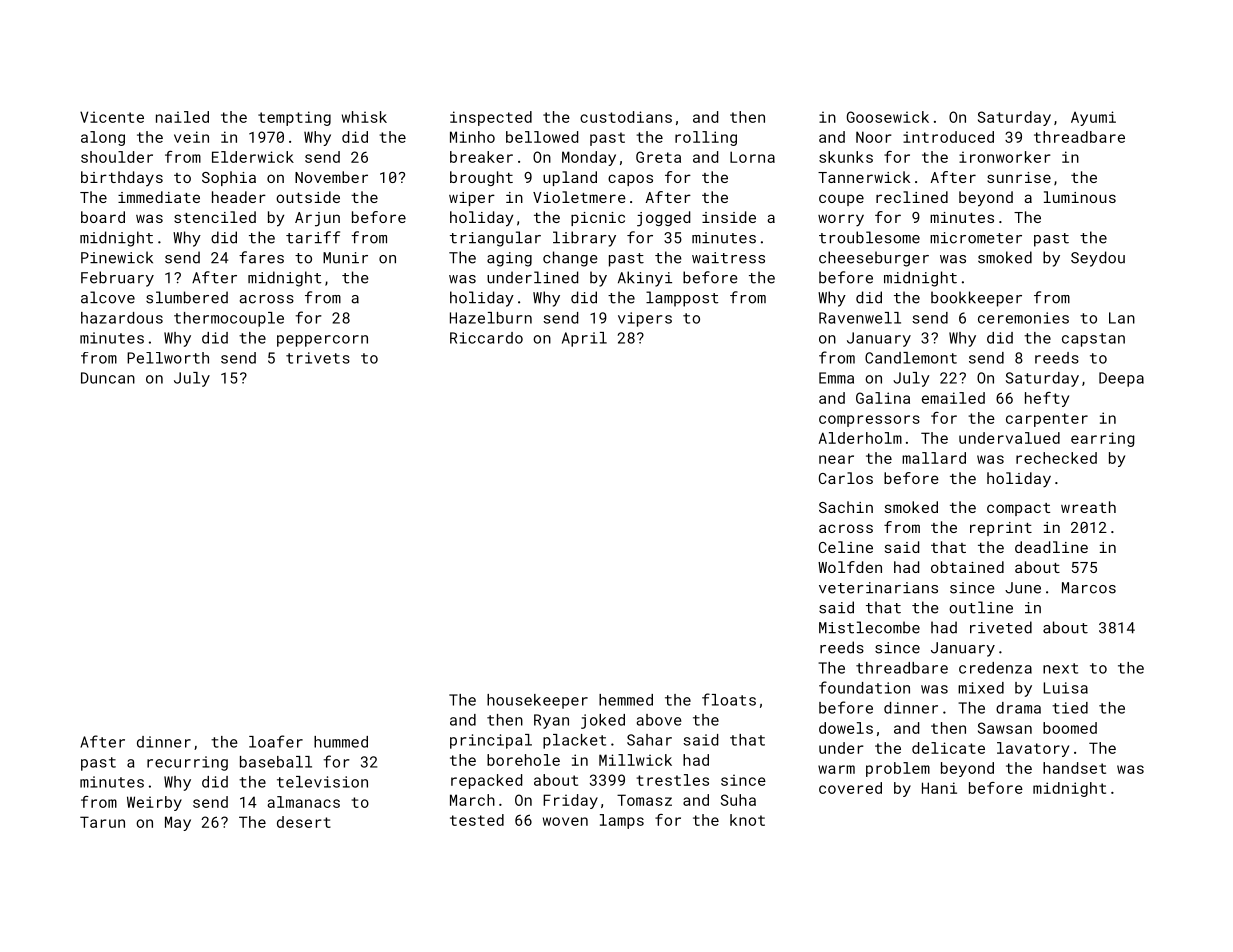 The image size is (1233, 952). I want to click on whisk, so click(364, 117).
